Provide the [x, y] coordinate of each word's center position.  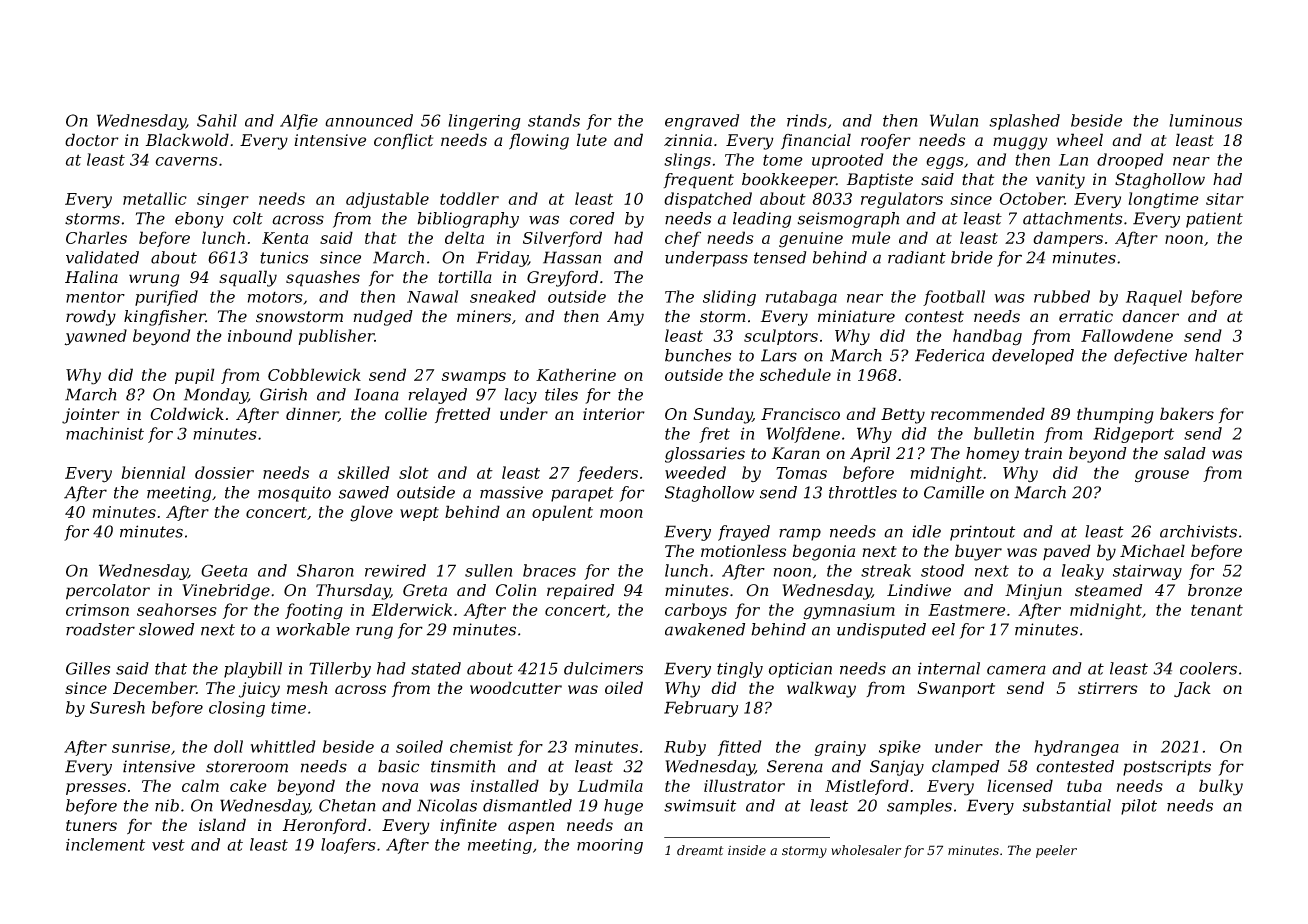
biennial [153, 472]
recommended [988, 413]
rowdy [91, 318]
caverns [186, 161]
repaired [580, 592]
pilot [1139, 807]
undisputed [881, 631]
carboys [696, 611]
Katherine [576, 374]
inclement [105, 844]
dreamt [700, 850]
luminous [1205, 120]
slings [687, 161]
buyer [978, 552]
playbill [253, 670]
